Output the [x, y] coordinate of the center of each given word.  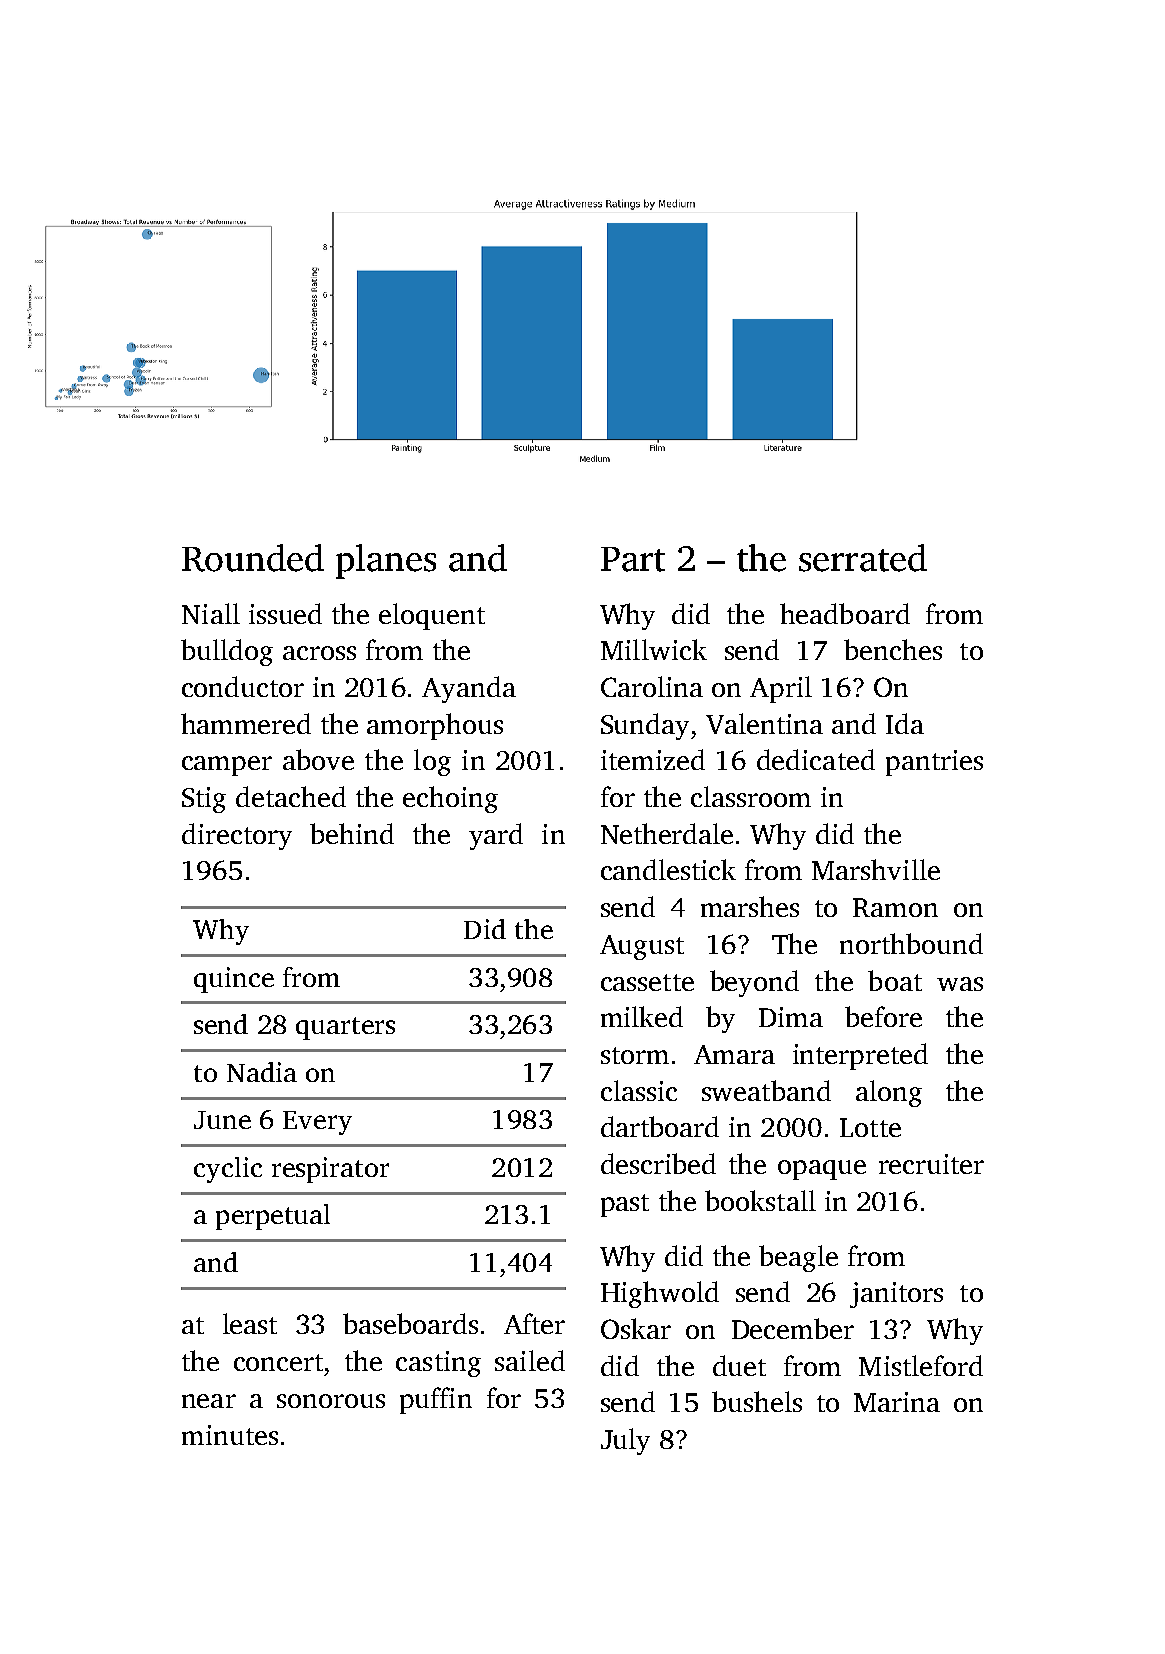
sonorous [331, 1401]
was [960, 984]
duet [739, 1365]
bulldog [227, 652]
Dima [791, 1017]
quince [234, 980]
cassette [647, 982]
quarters [345, 1028]
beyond [754, 983]
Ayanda [469, 689]
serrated [863, 558]
